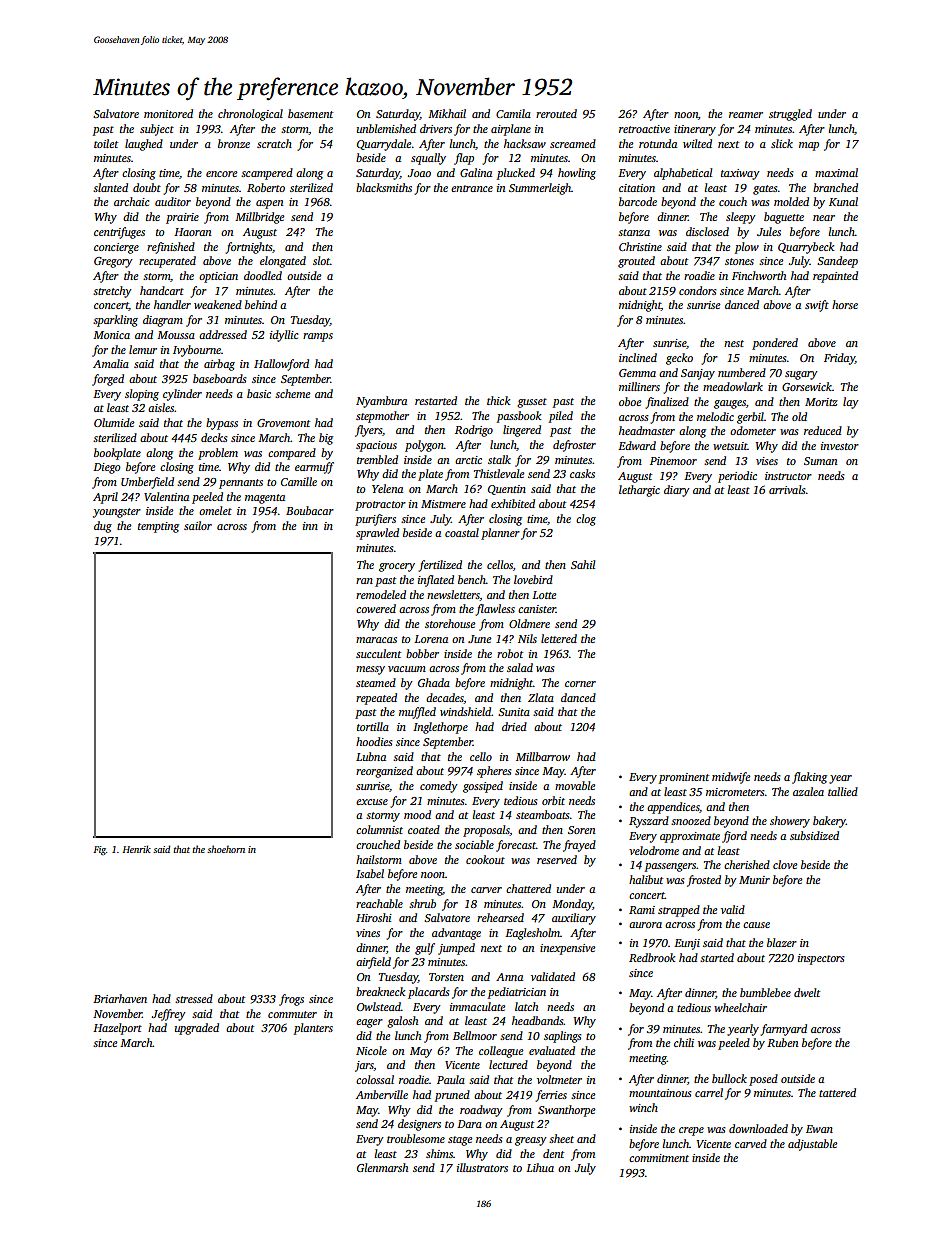 The width and height of the screenshot is (952, 1233). What do you see at coordinates (559, 638) in the screenshot?
I see `lettered` at bounding box center [559, 638].
